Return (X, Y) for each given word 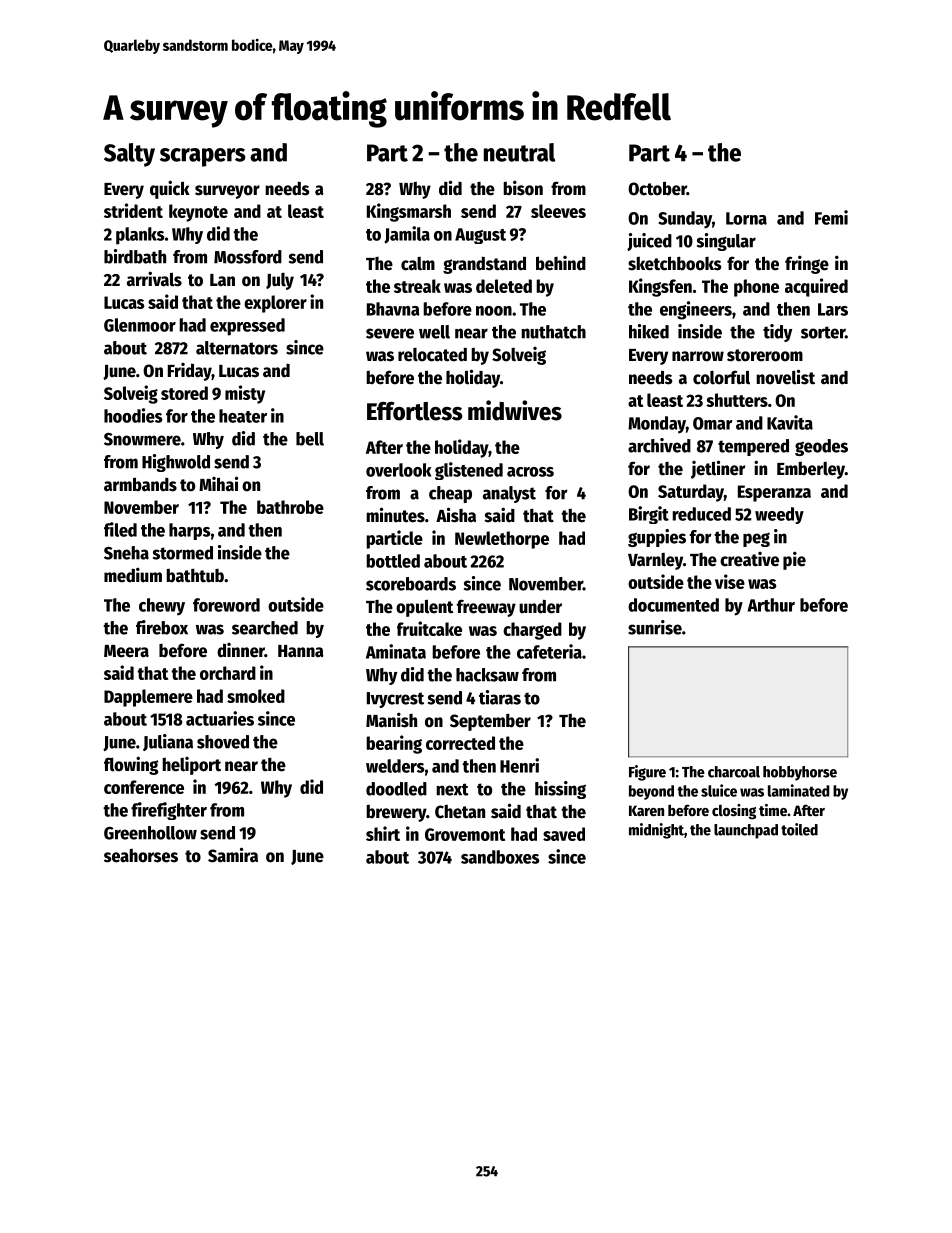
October (657, 188)
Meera (126, 651)
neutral (519, 152)
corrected (460, 743)
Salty (129, 155)
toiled (799, 829)
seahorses (141, 856)
